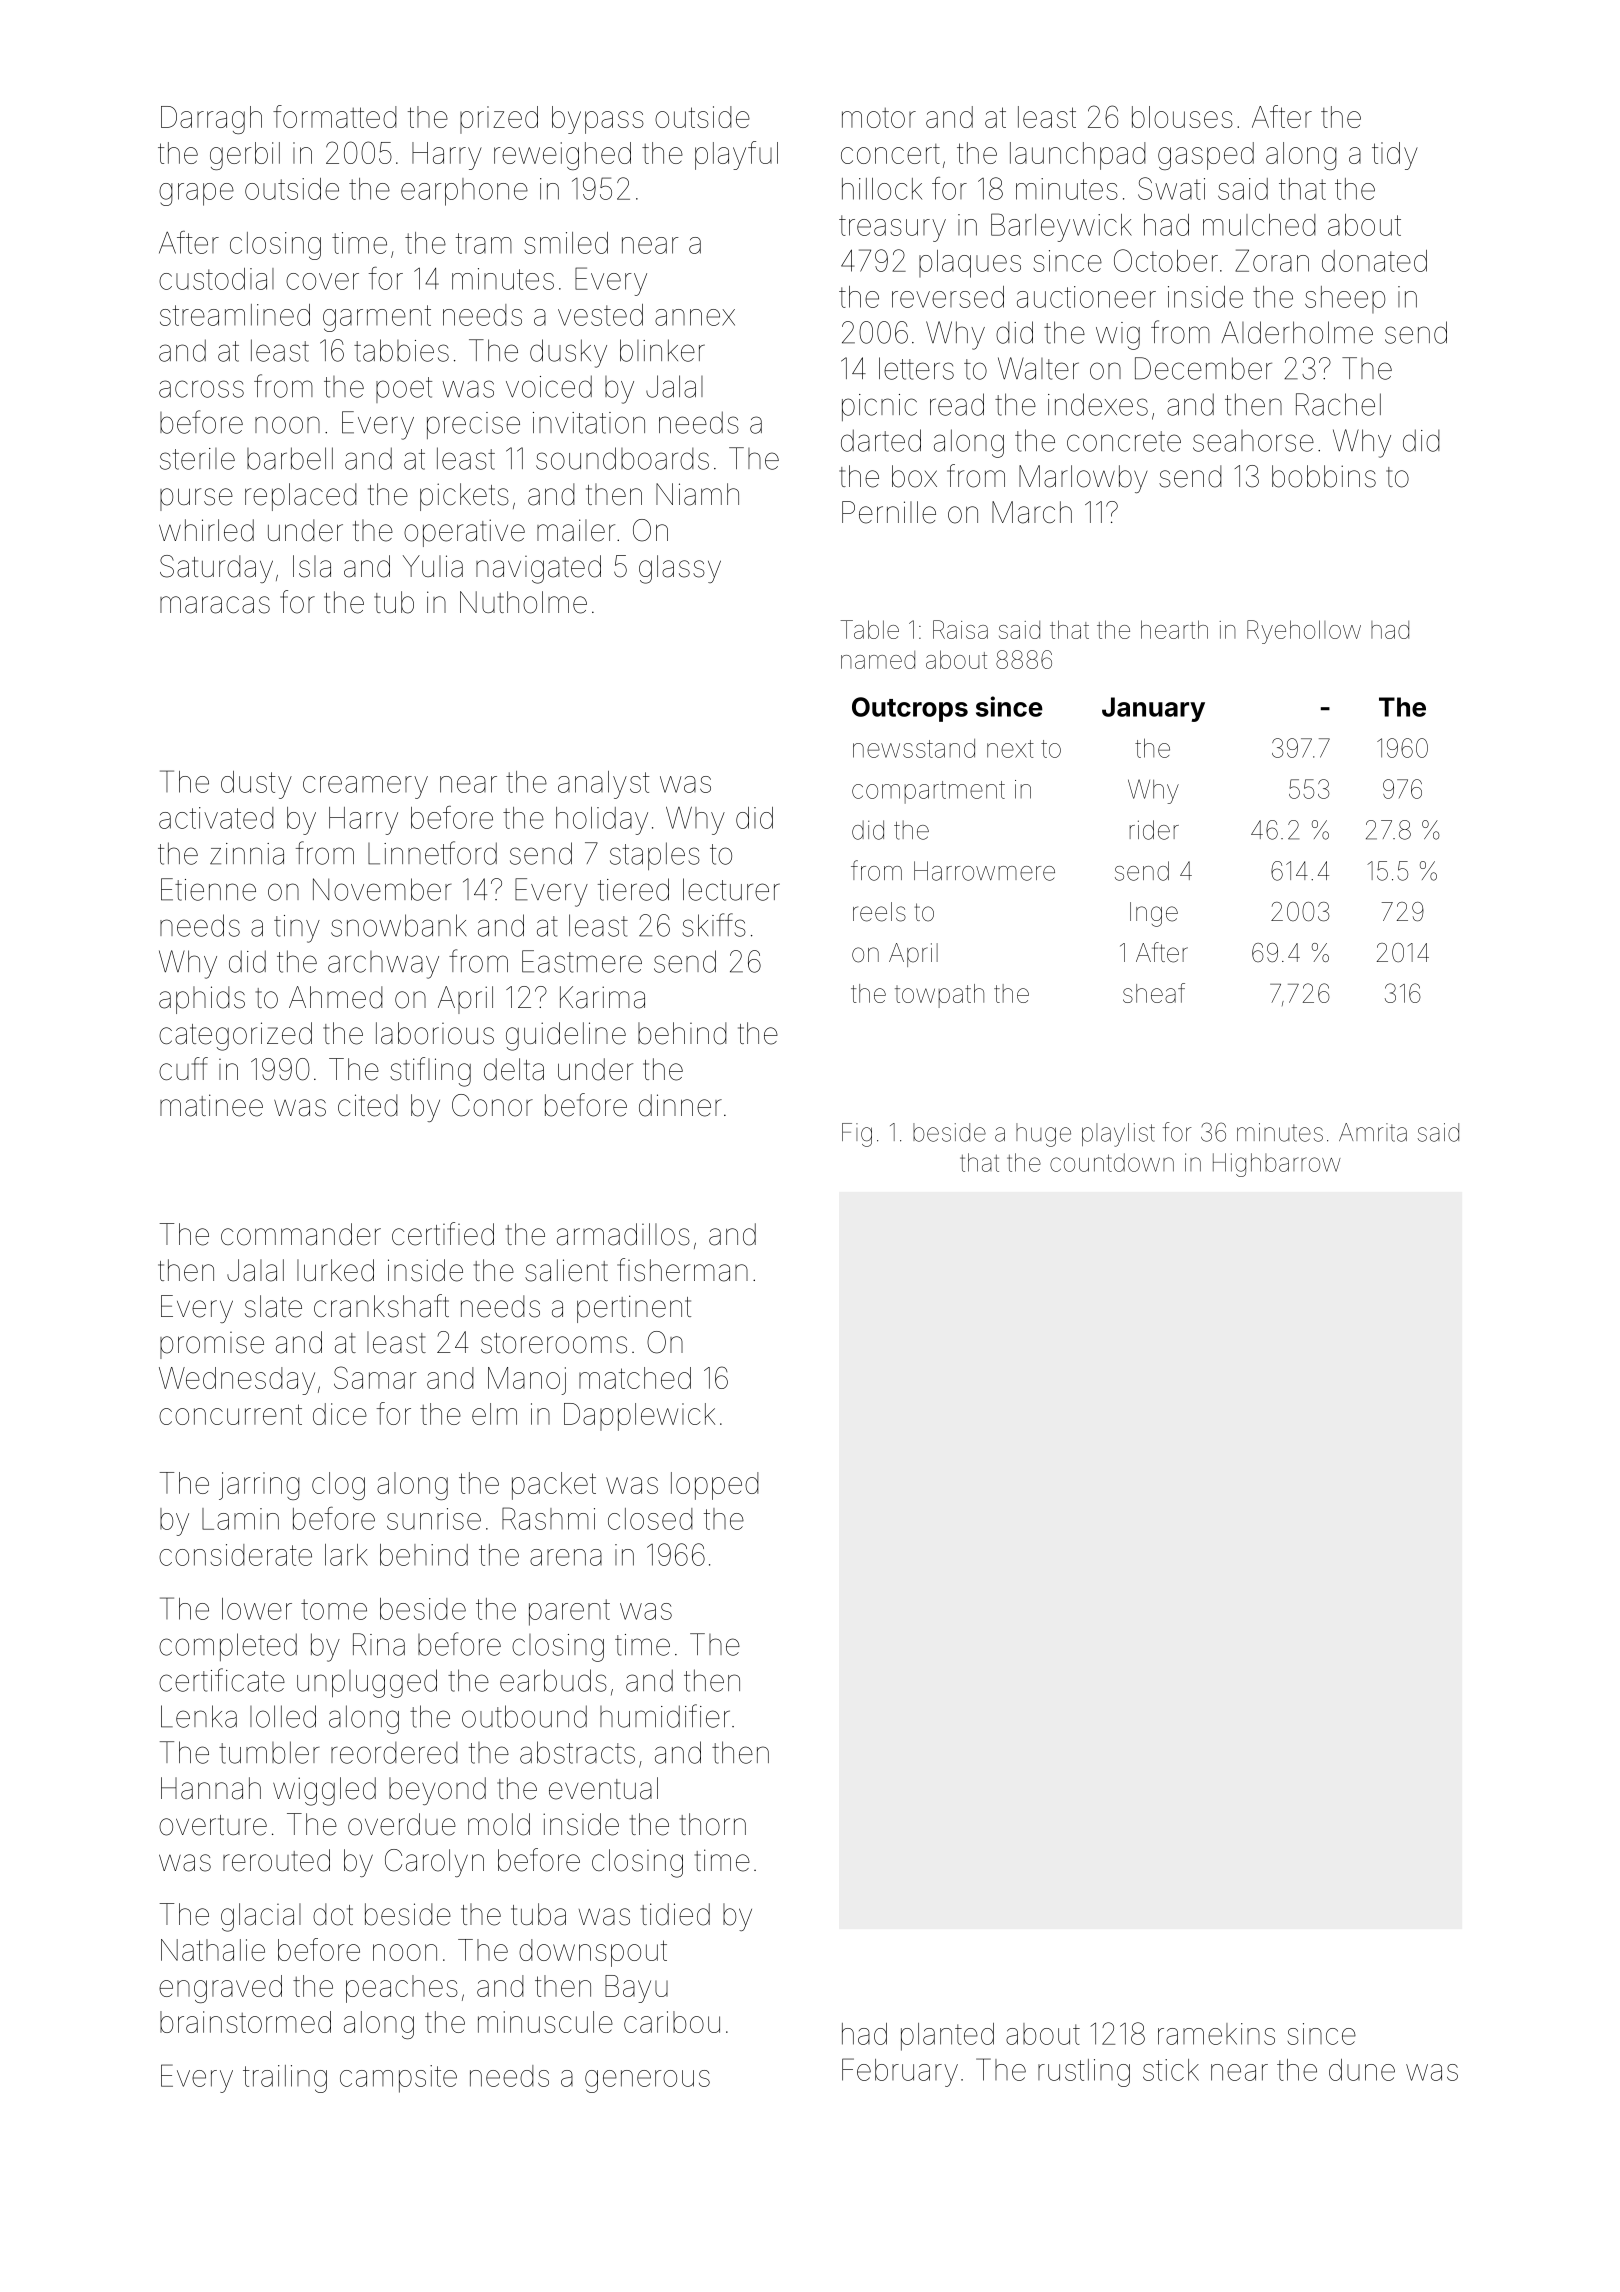 The width and height of the page is (1620, 2292). I want to click on blouses, so click(1182, 117).
